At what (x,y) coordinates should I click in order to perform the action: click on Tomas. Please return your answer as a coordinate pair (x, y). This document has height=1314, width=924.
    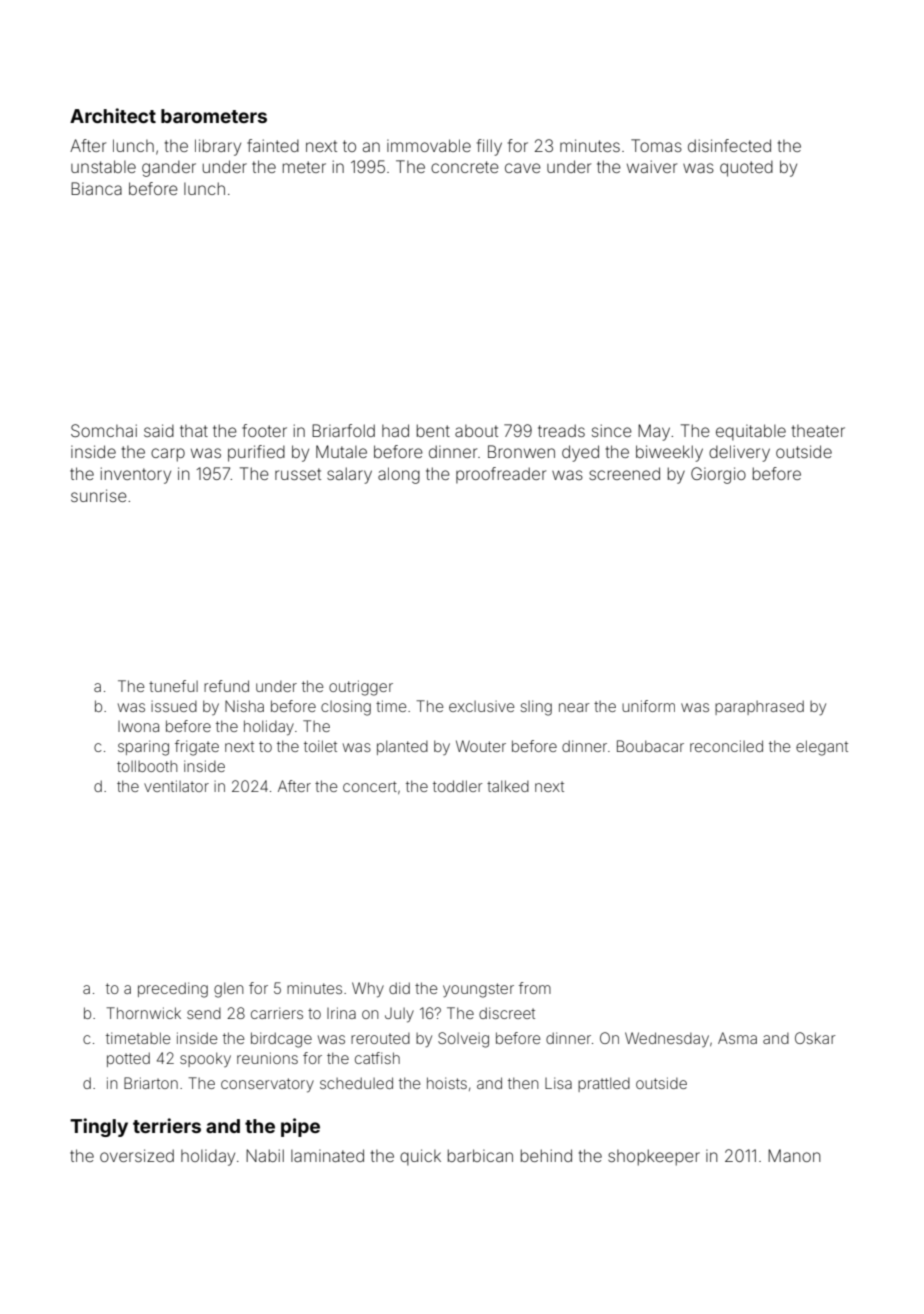
    Looking at the image, I should click on (656, 145).
